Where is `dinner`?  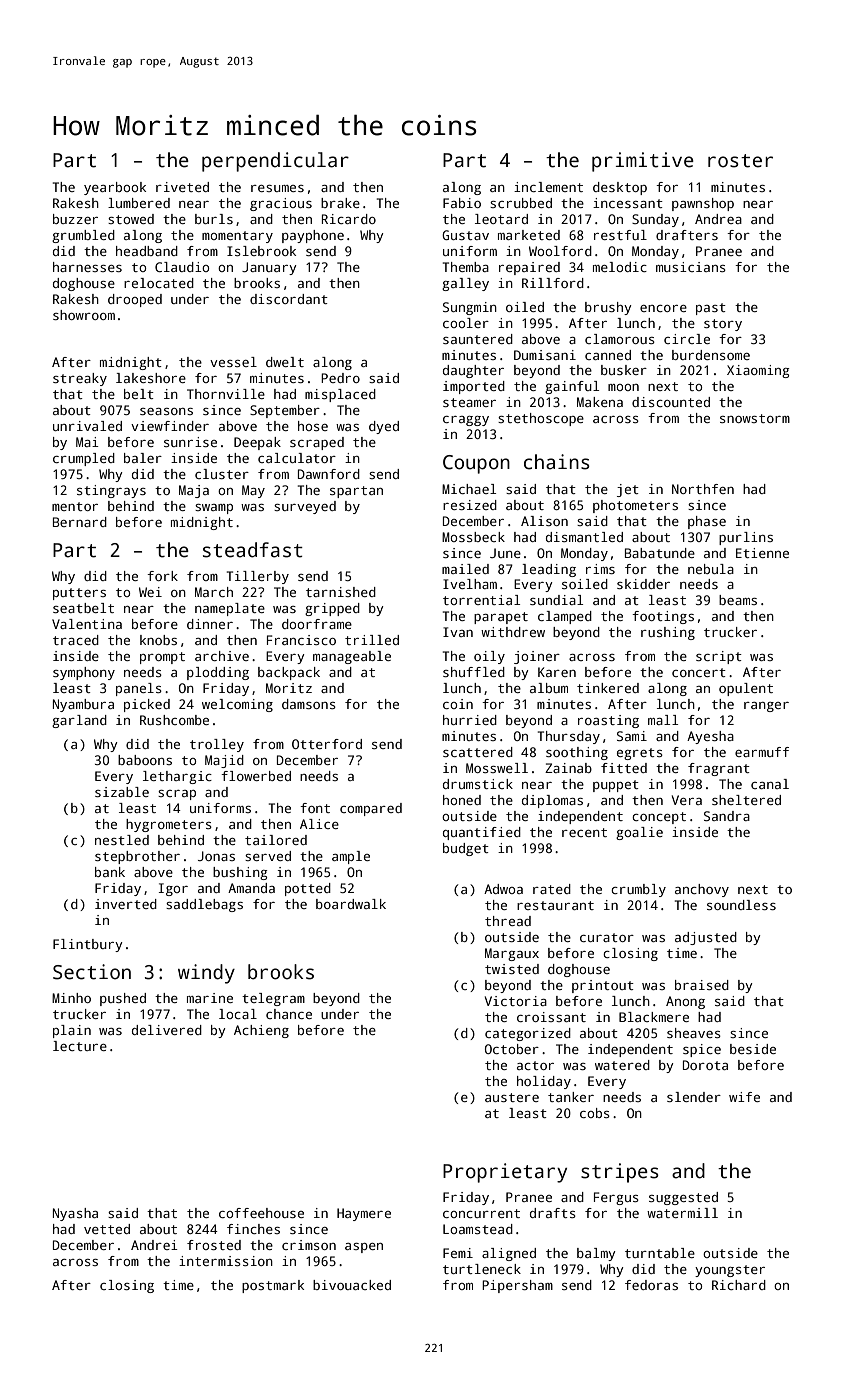
dinner is located at coordinates (210, 624).
